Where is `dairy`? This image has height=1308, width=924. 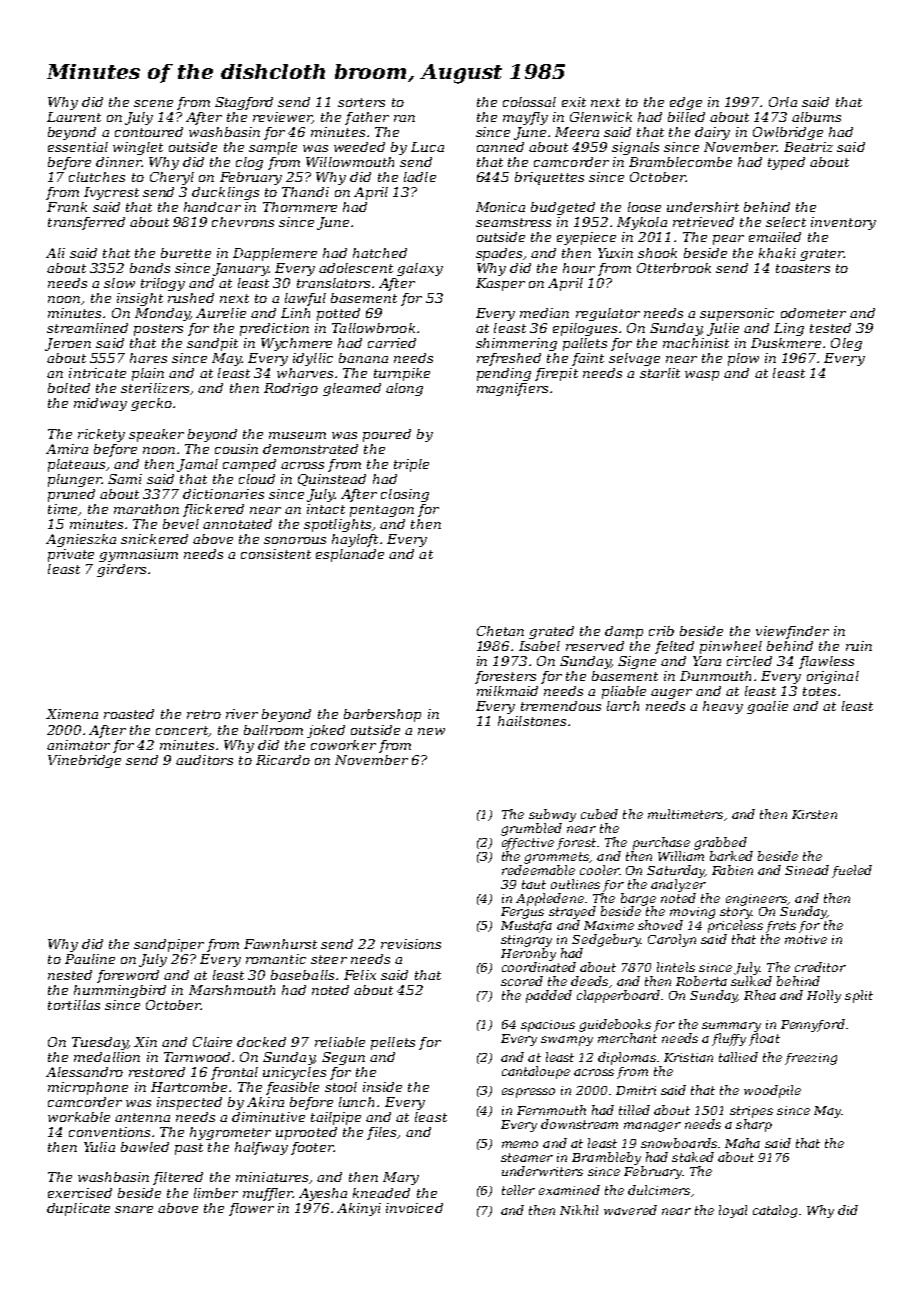 dairy is located at coordinates (712, 133).
